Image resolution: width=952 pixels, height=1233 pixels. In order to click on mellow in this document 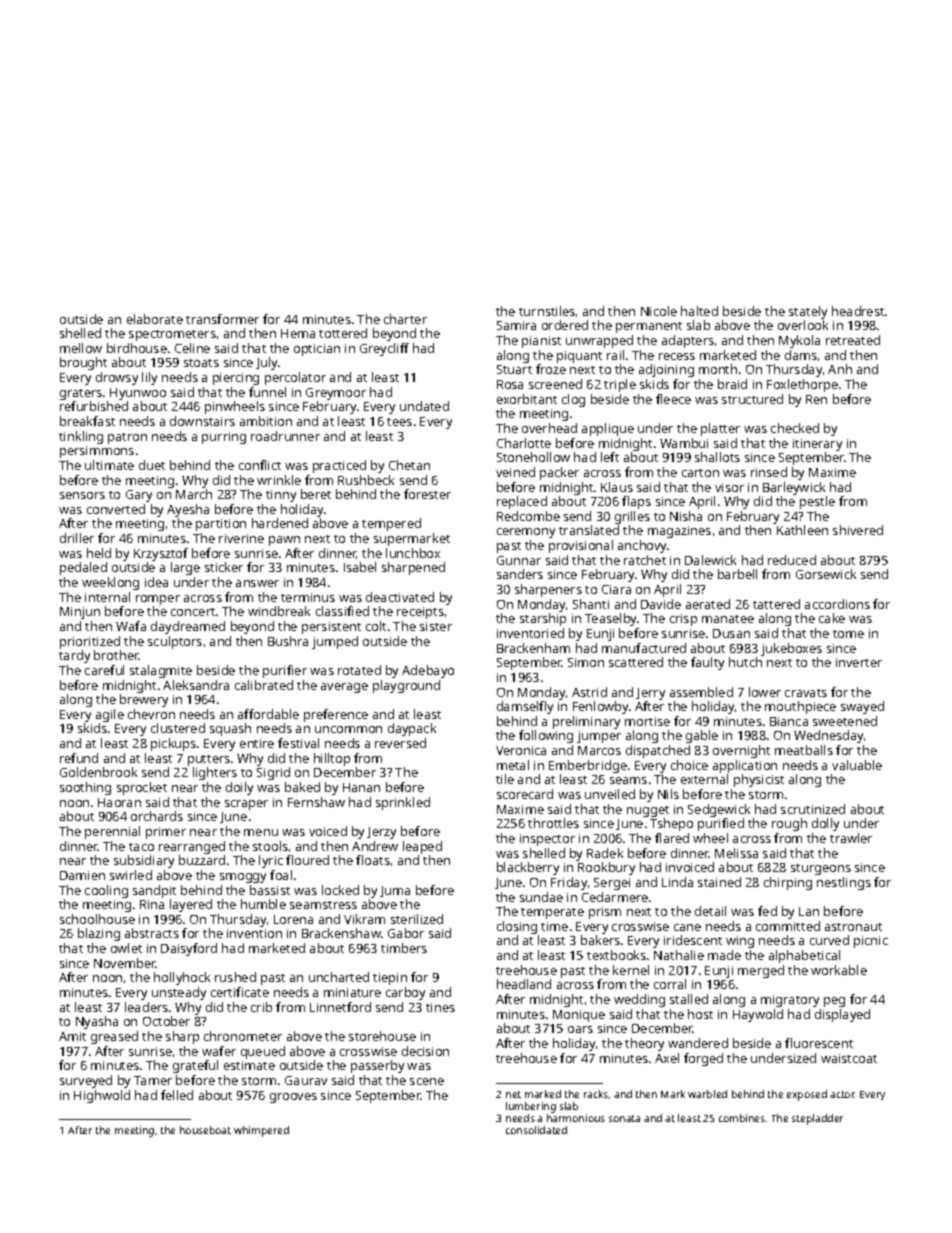, I will do `click(81, 348)`.
